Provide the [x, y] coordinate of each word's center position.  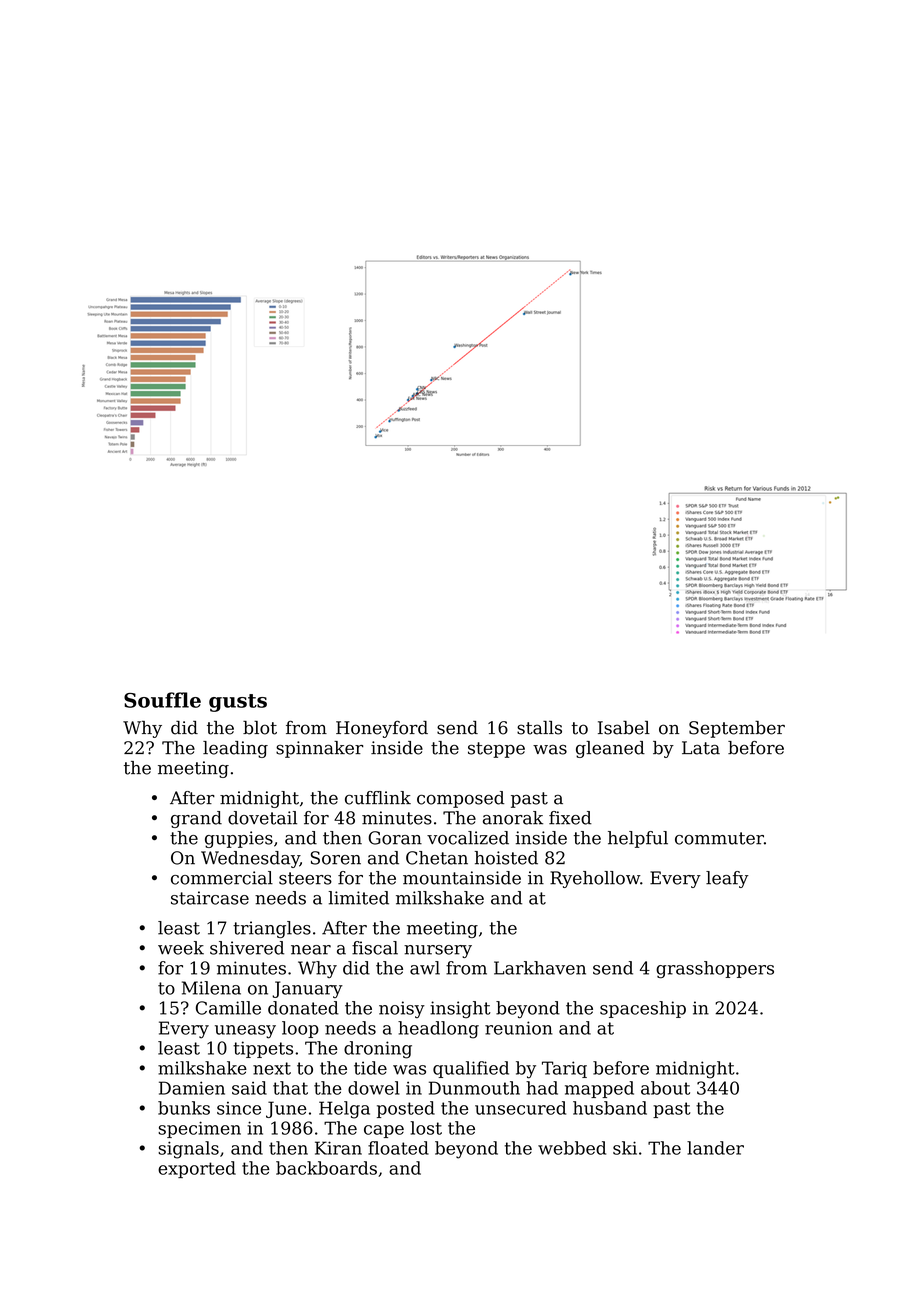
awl [425, 968]
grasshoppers [715, 970]
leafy [727, 879]
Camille [228, 1008]
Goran [395, 838]
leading [235, 749]
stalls [539, 728]
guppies [239, 839]
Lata [701, 748]
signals [188, 1150]
